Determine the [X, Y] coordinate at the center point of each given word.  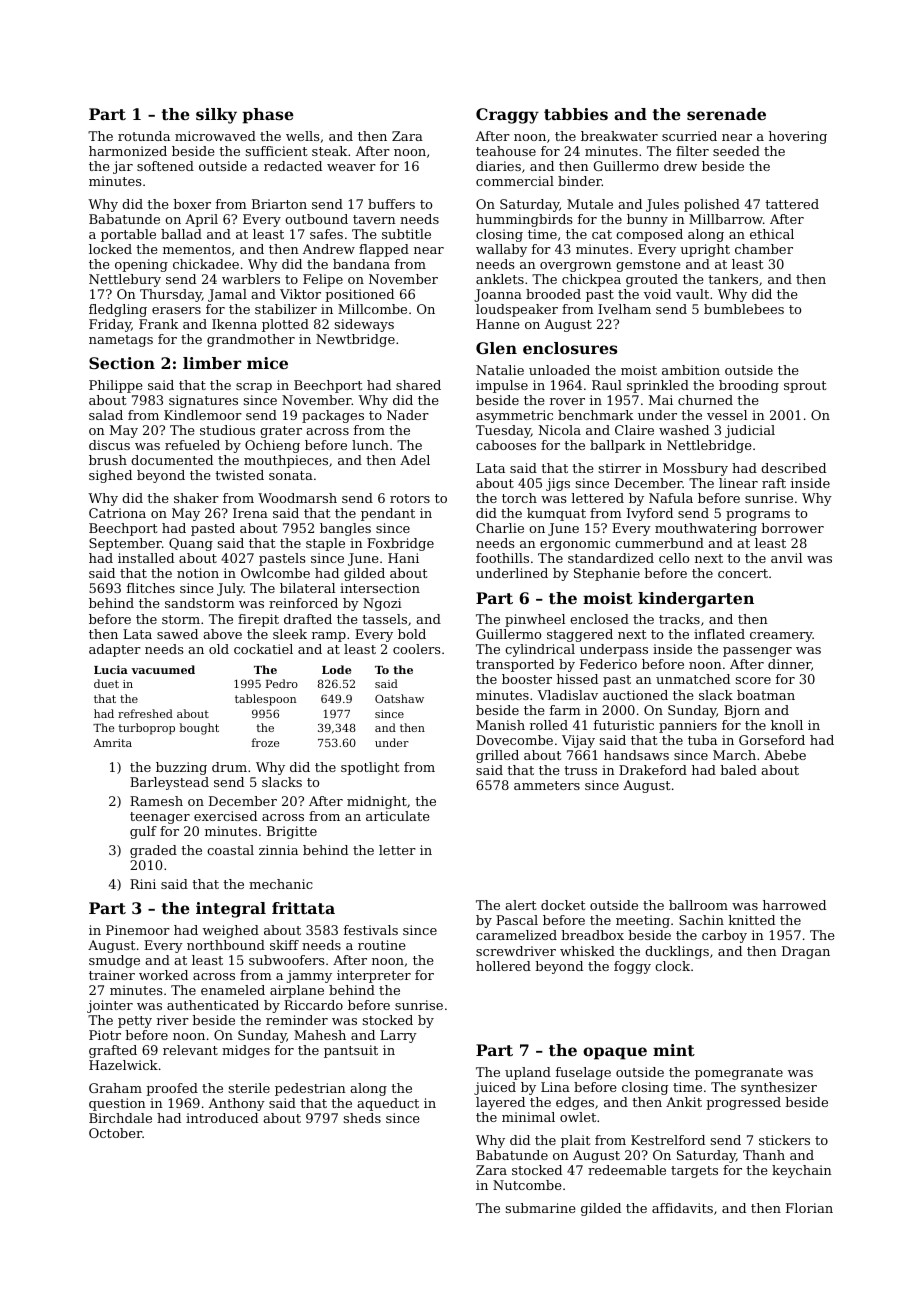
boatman [766, 695]
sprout [805, 387]
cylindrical [540, 650]
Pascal [517, 920]
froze [265, 742]
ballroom [698, 905]
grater [281, 432]
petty [135, 1022]
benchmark [595, 415]
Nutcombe [527, 1185]
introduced [222, 1118]
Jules [662, 205]
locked [110, 249]
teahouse [506, 151]
